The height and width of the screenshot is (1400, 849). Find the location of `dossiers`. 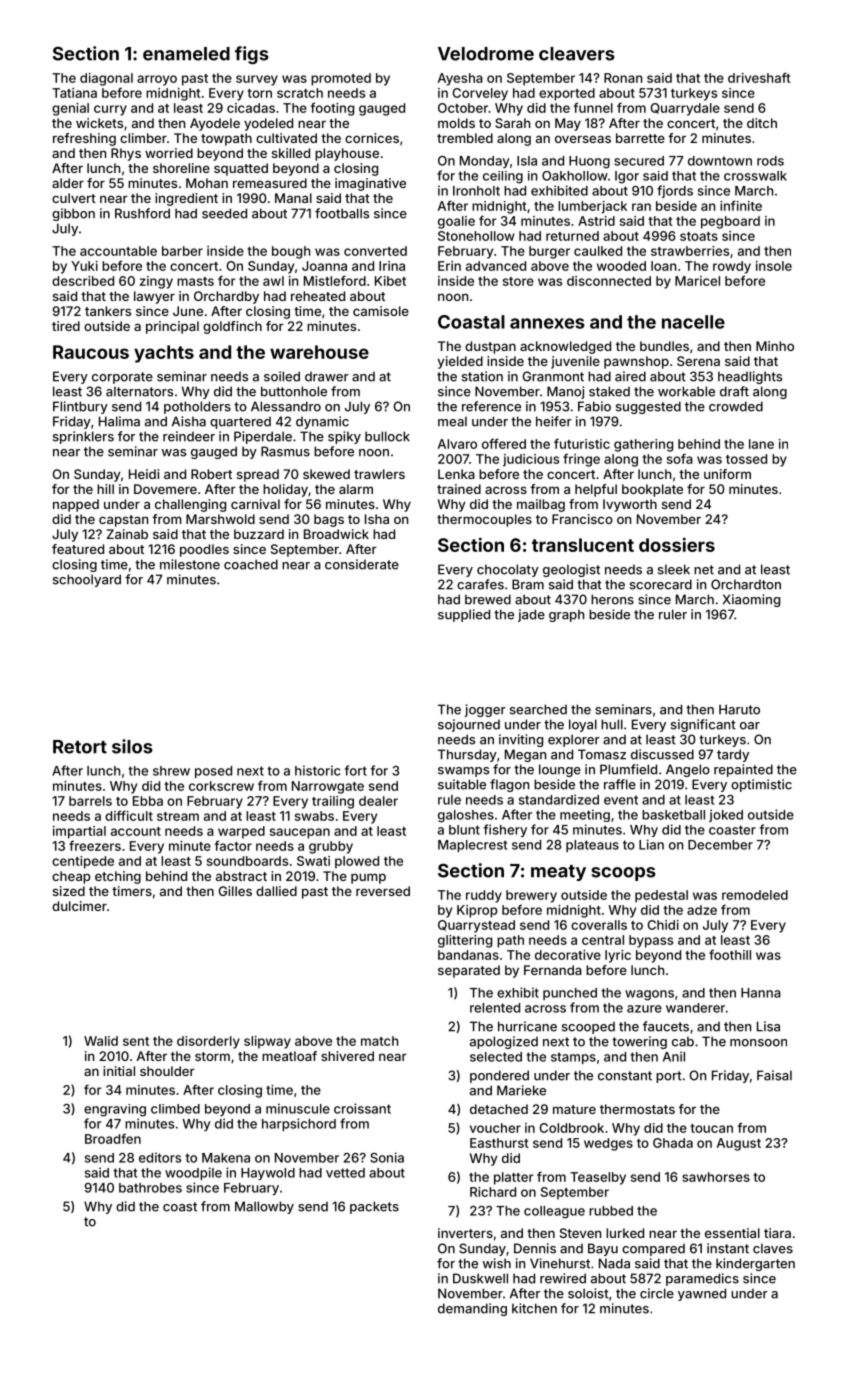

dossiers is located at coordinates (677, 544).
